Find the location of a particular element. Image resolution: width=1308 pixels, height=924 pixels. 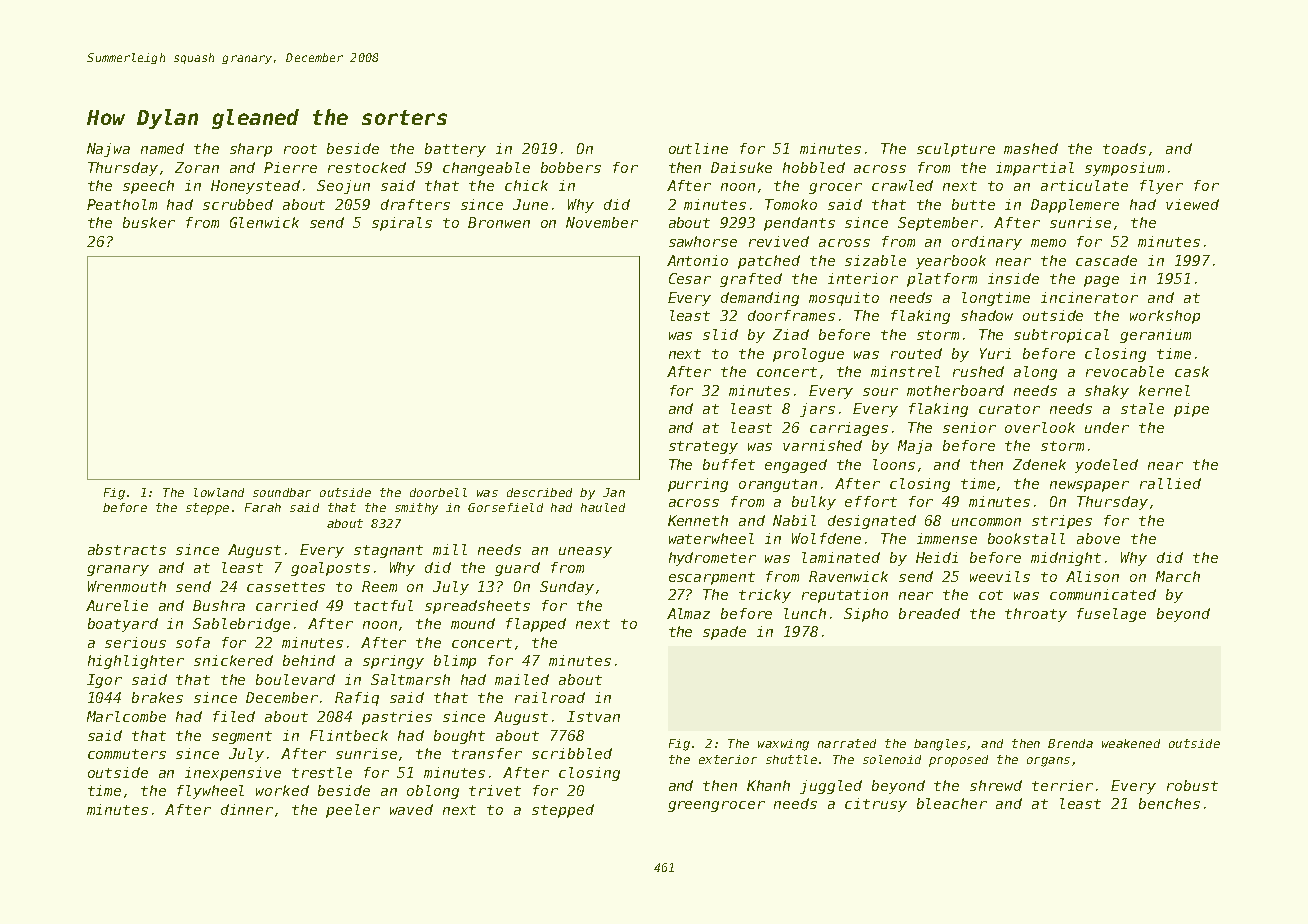

Gorsefield is located at coordinates (505, 507).
